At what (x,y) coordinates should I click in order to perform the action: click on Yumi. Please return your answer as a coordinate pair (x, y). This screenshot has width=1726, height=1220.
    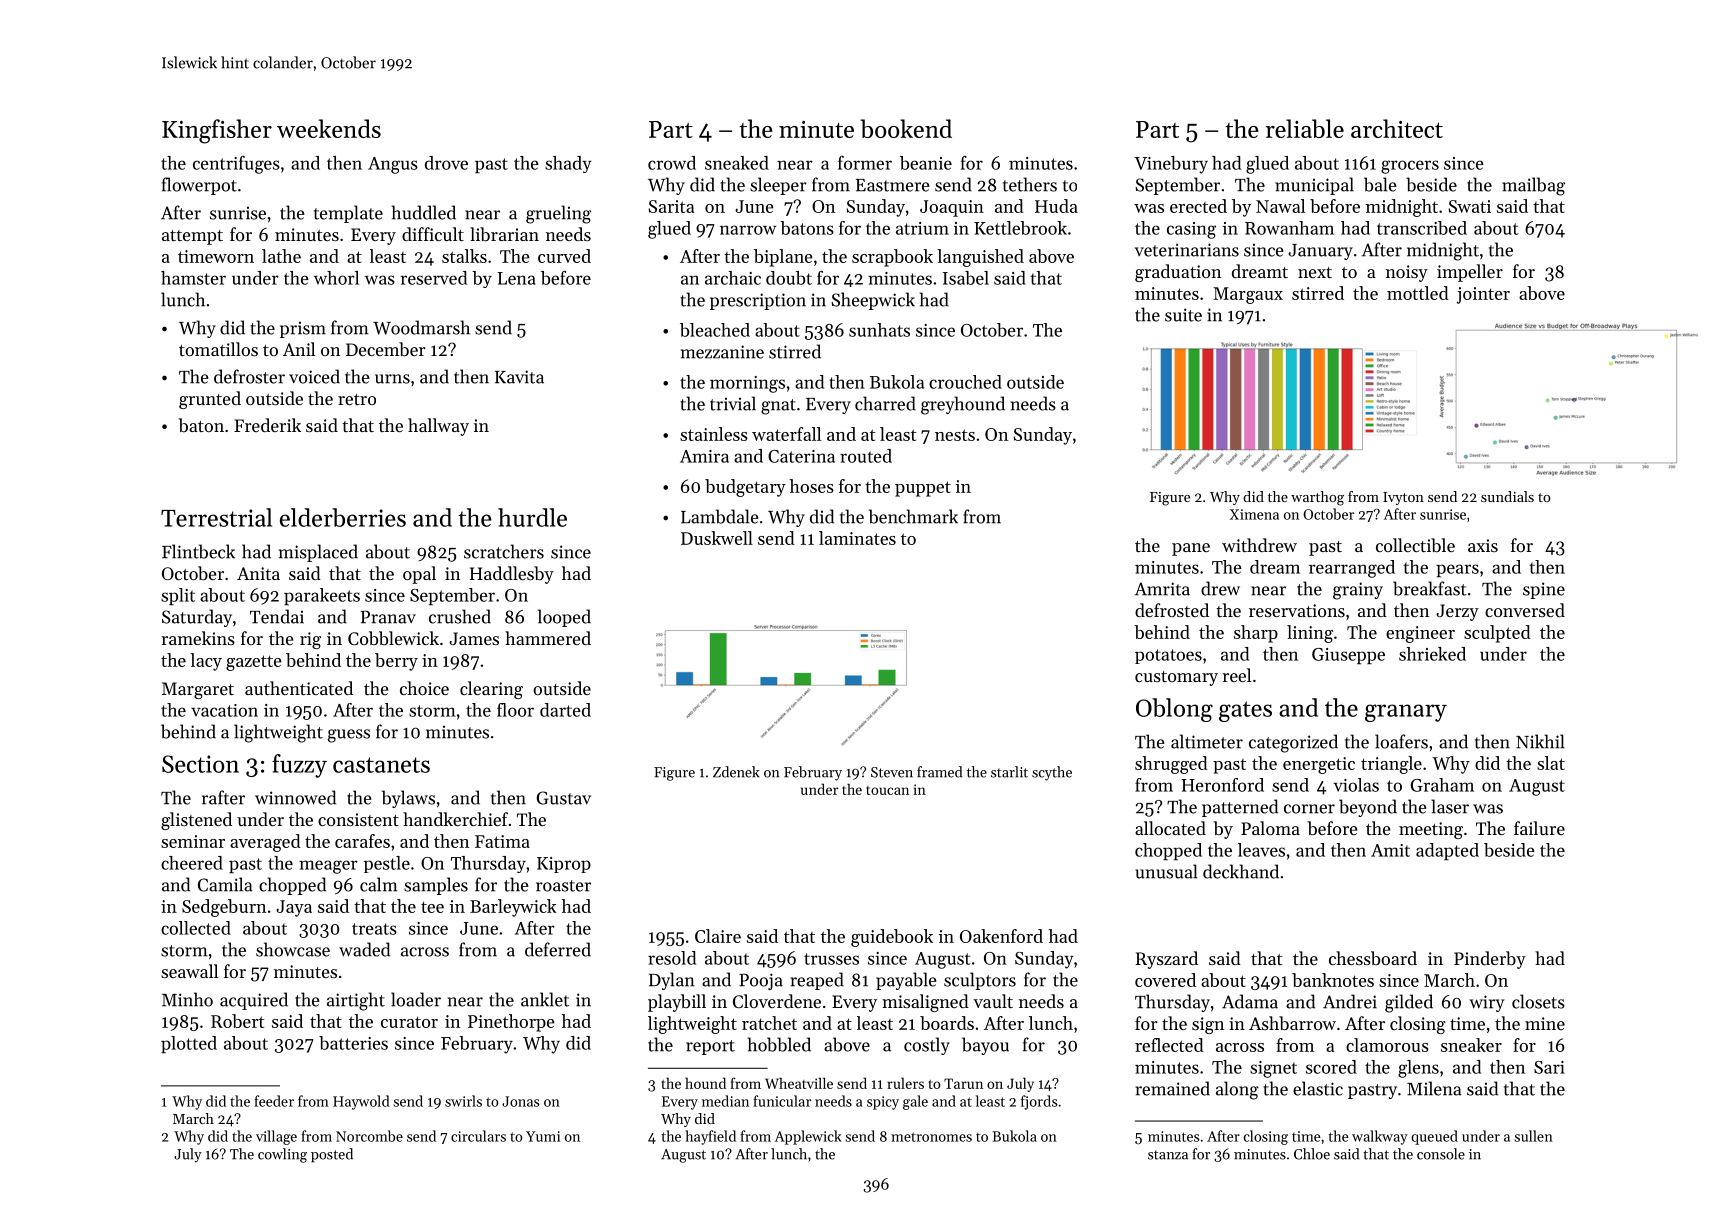
    Looking at the image, I should click on (543, 1136).
